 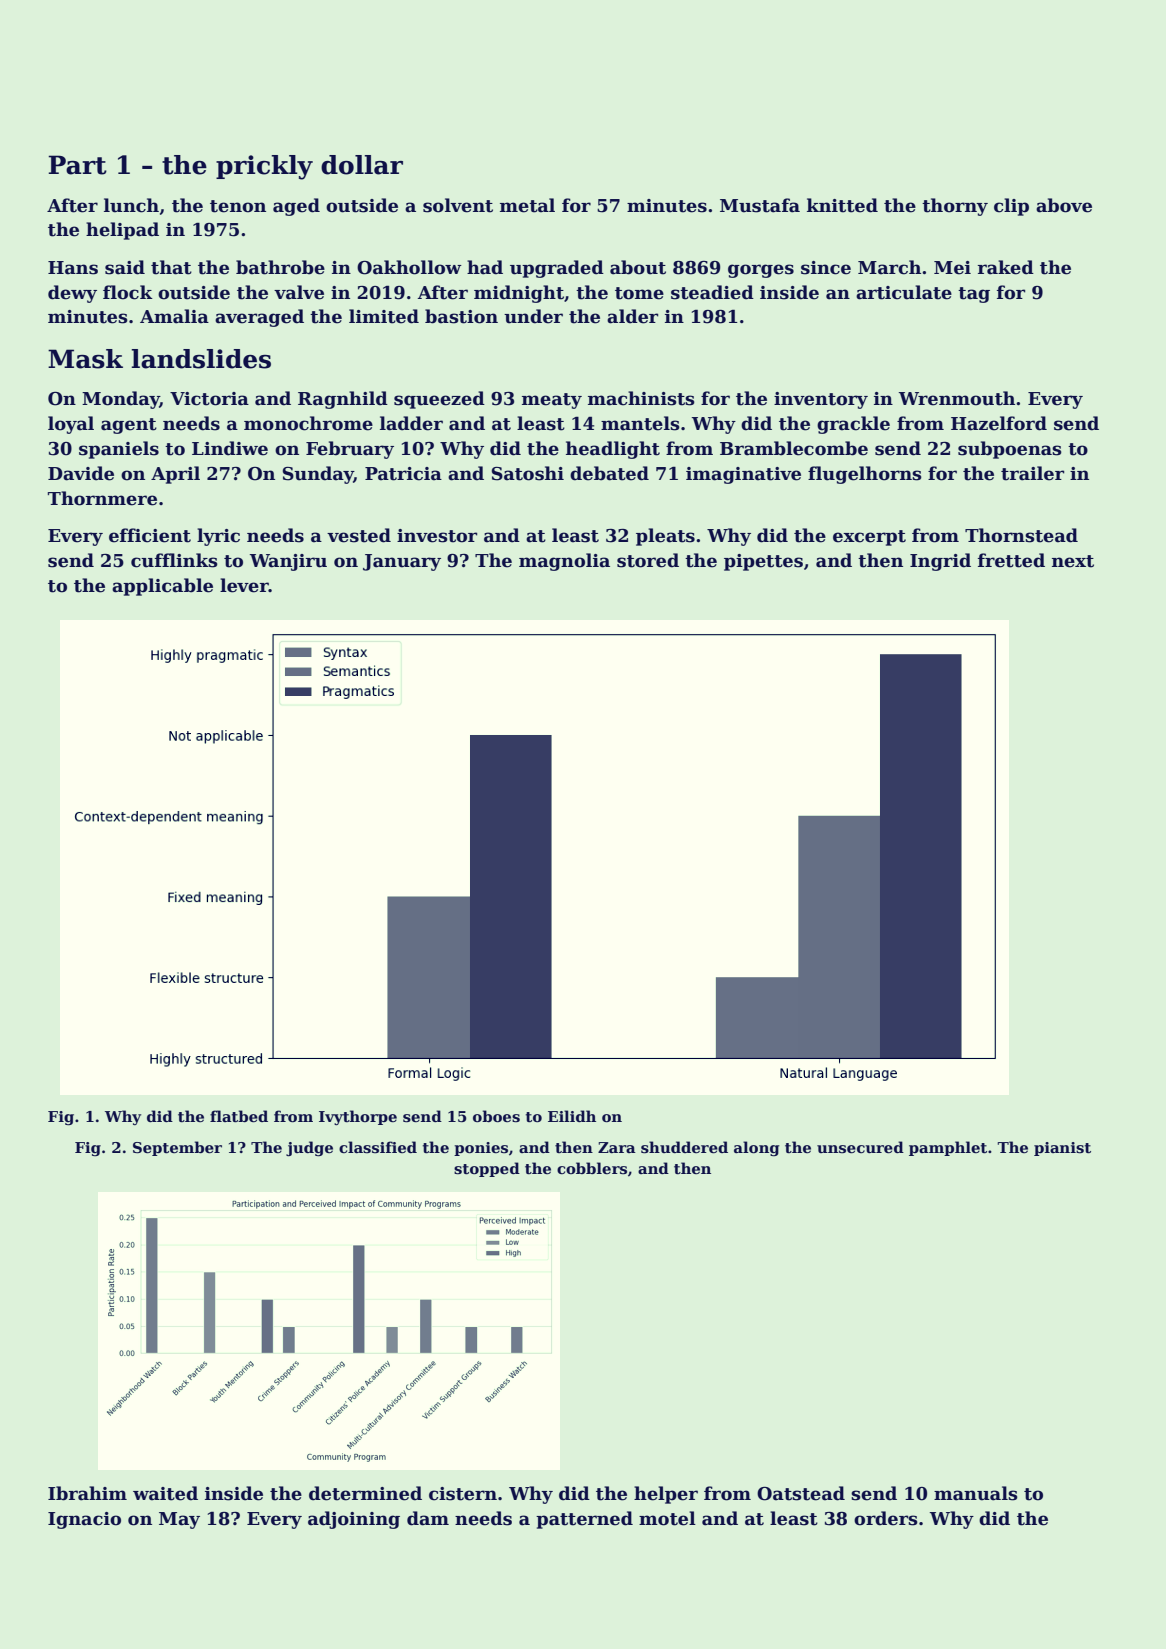 I want to click on manuals, so click(x=976, y=1493).
